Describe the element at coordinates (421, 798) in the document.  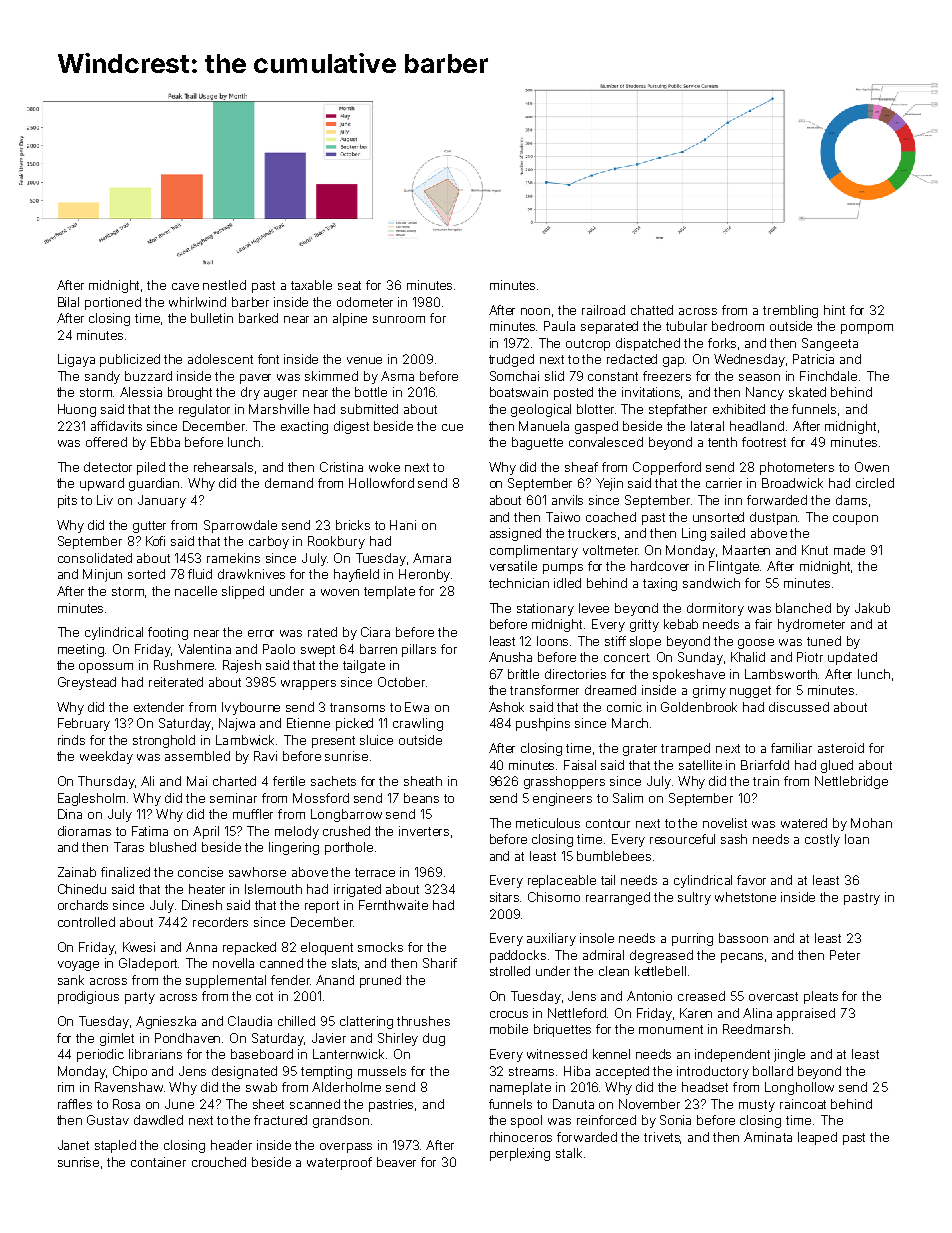
I see `beans` at that location.
